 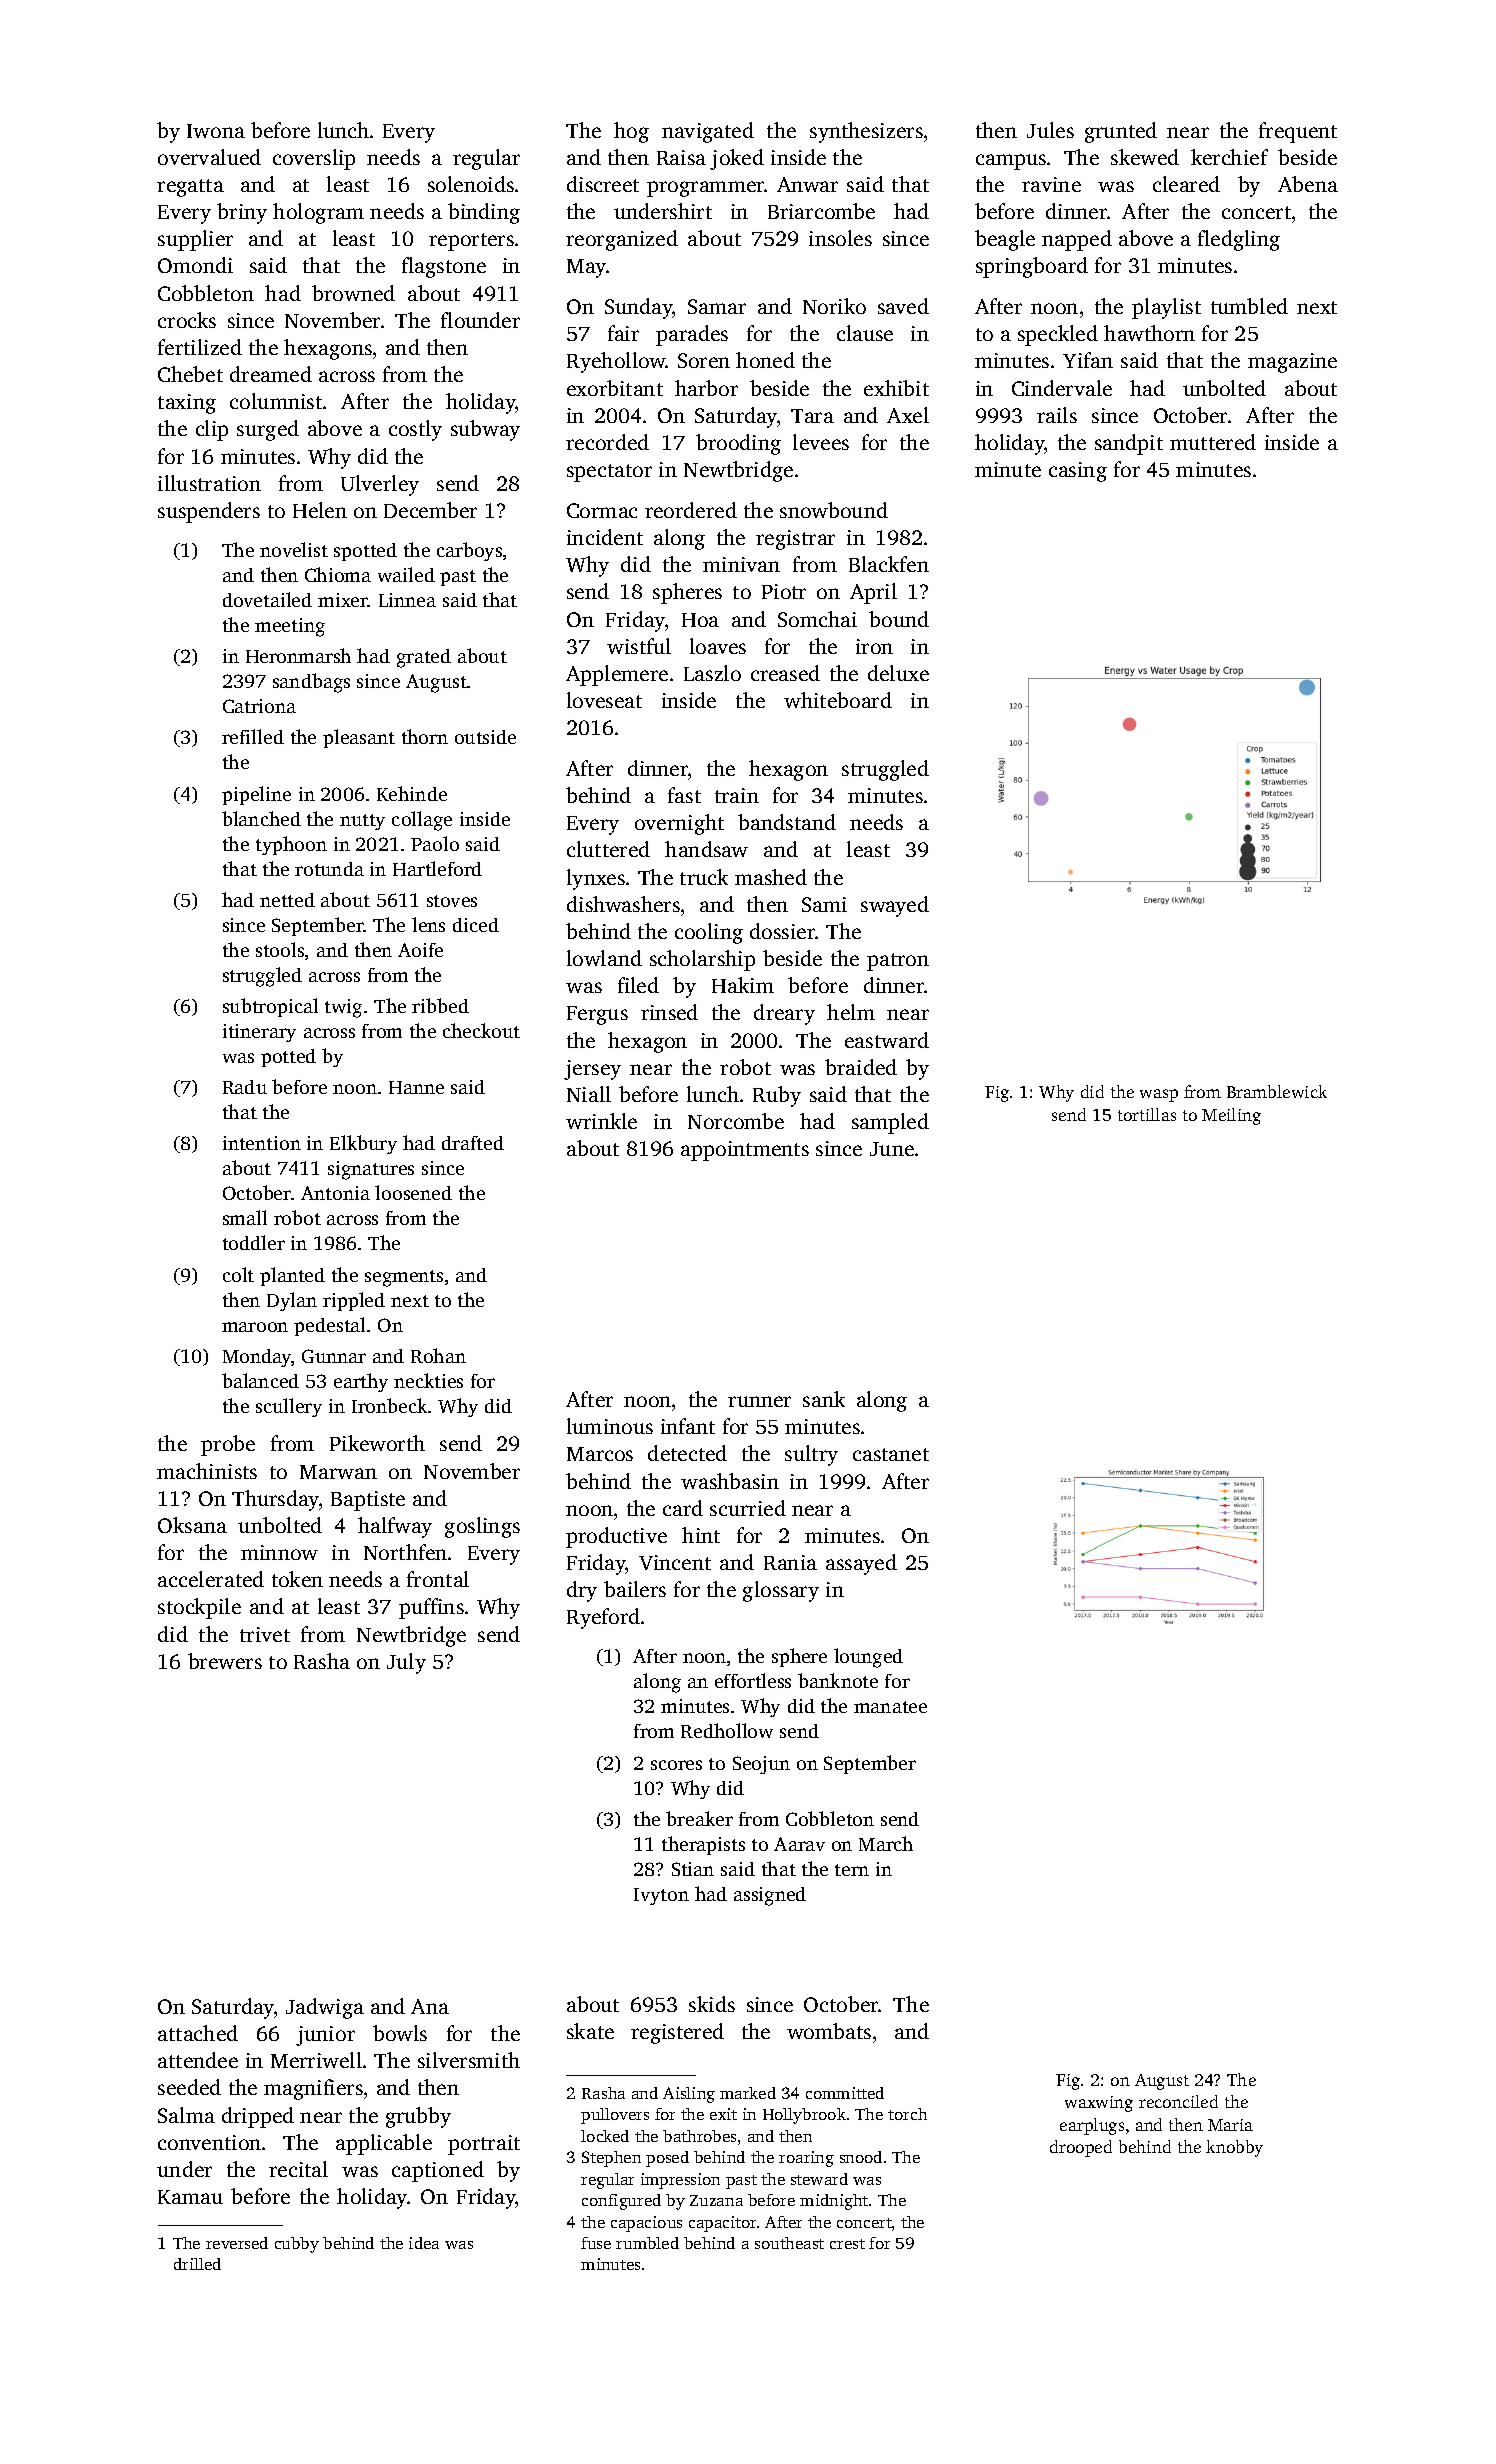 I want to click on hologram, so click(x=318, y=213).
